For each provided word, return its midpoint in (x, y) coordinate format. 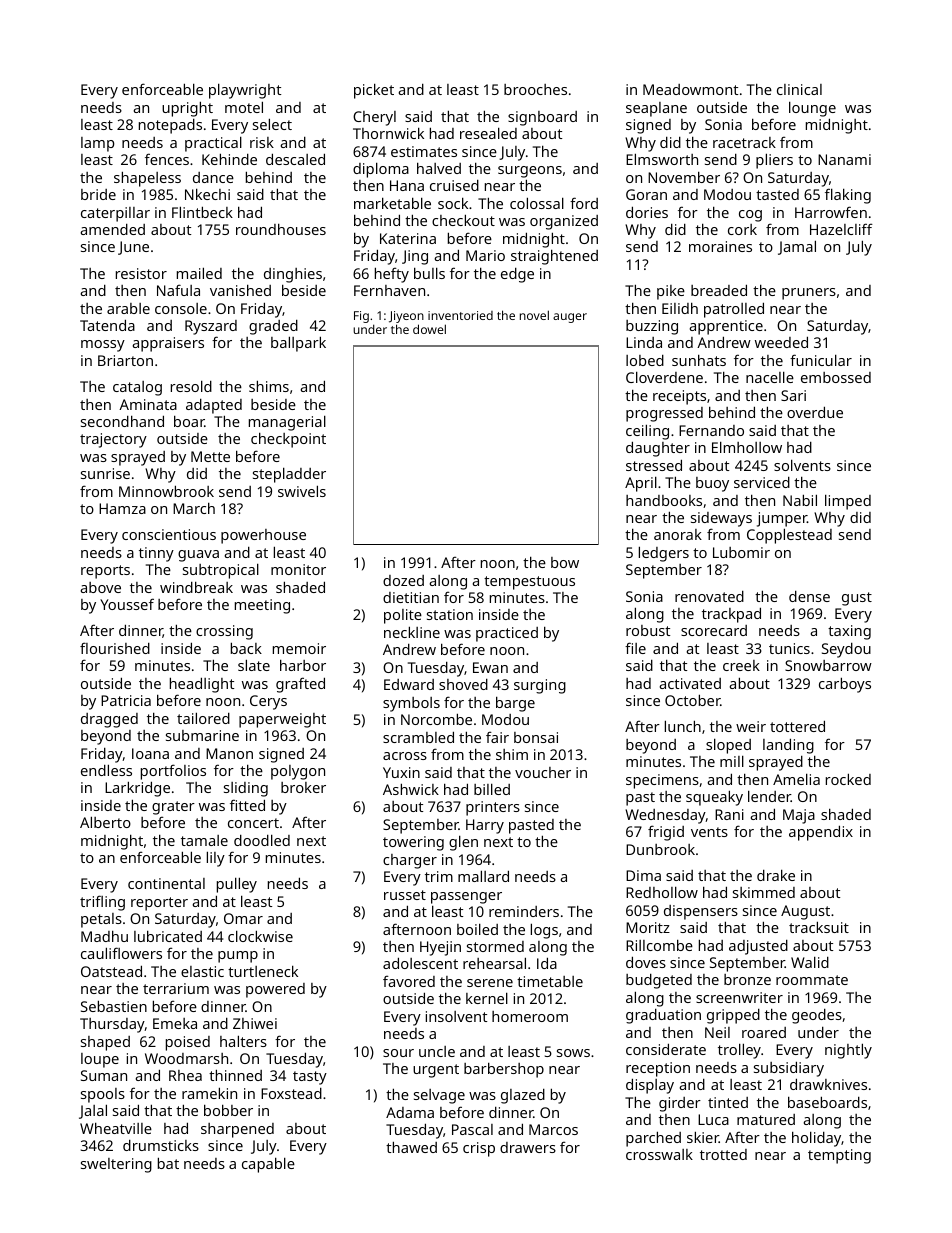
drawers (528, 1147)
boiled (477, 929)
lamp (97, 144)
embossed (836, 377)
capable (268, 1165)
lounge (812, 109)
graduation (663, 1016)
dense (809, 596)
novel (534, 315)
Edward (409, 684)
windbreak (196, 587)
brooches (535, 89)
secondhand (122, 421)
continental (166, 883)
